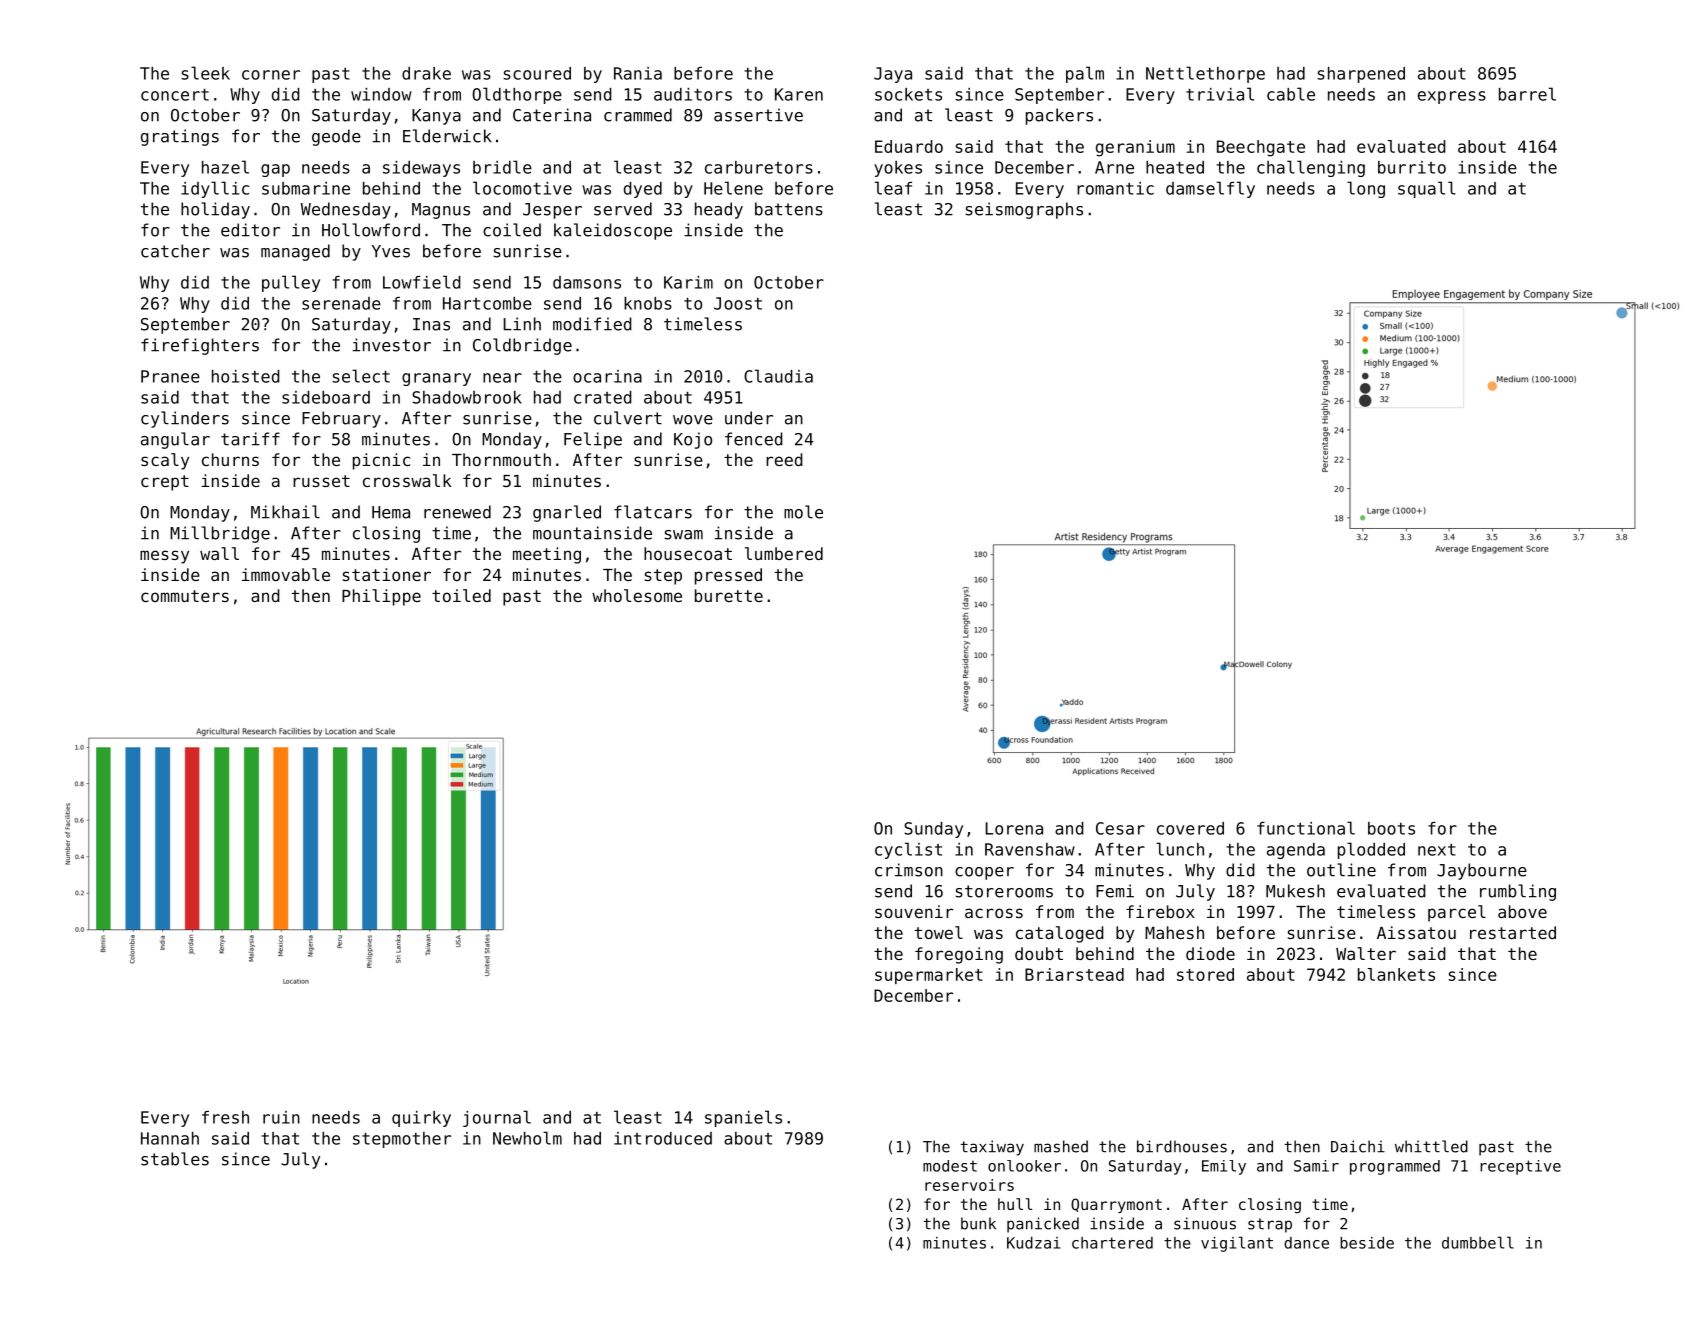 The height and width of the document is (1320, 1708). I want to click on barrel, so click(1527, 94).
